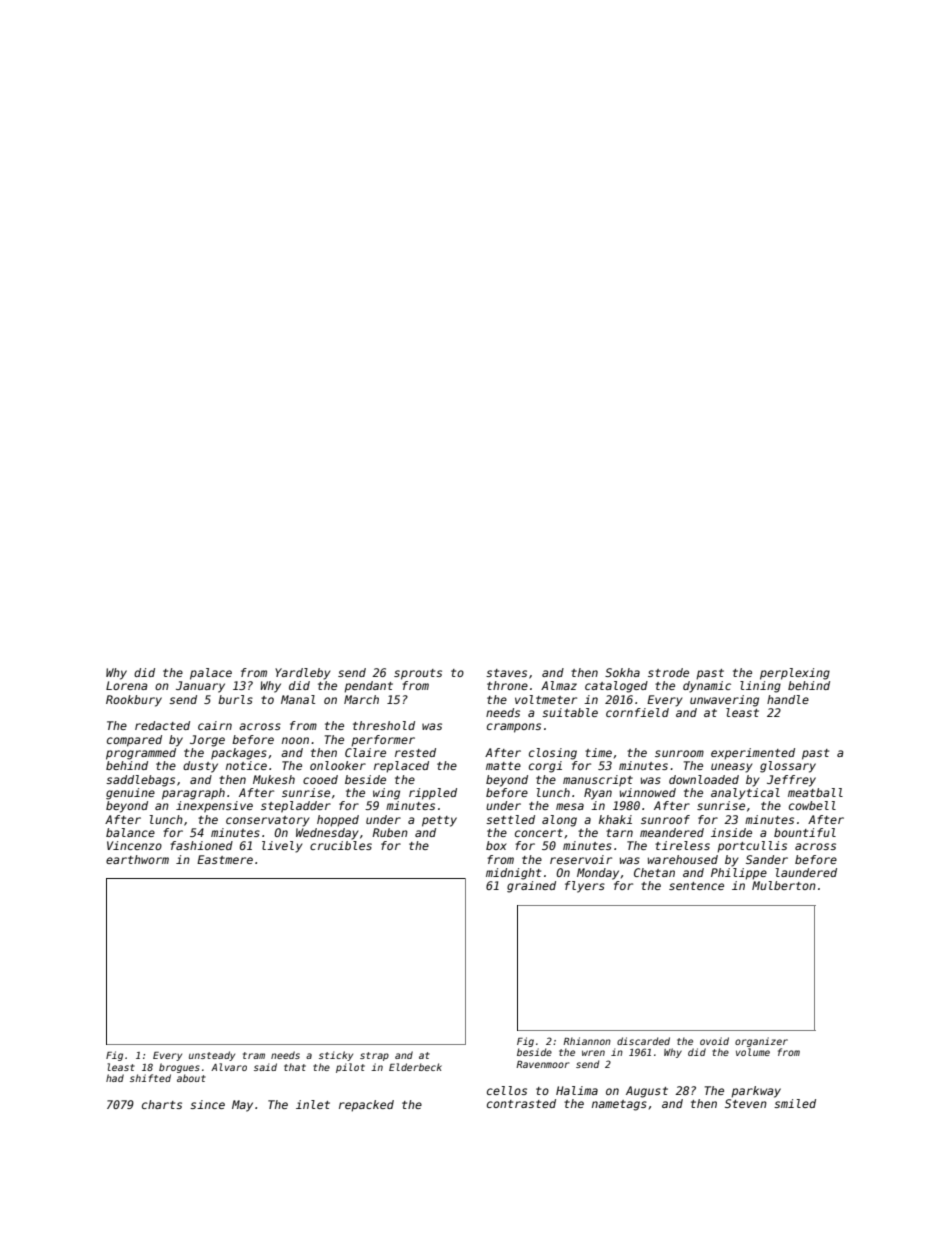 The image size is (952, 1233). I want to click on repacked, so click(366, 1106).
